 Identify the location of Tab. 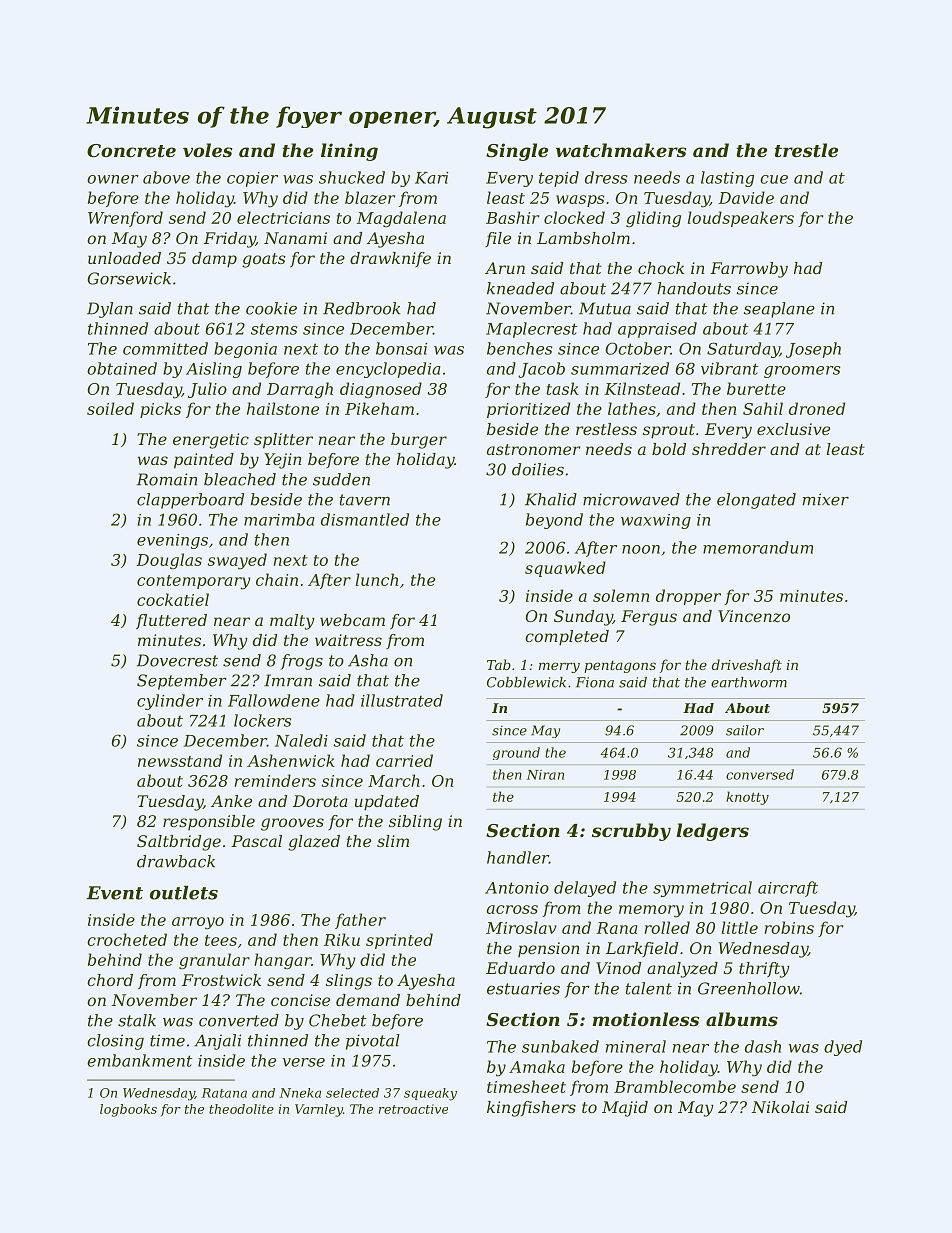
(499, 664).
